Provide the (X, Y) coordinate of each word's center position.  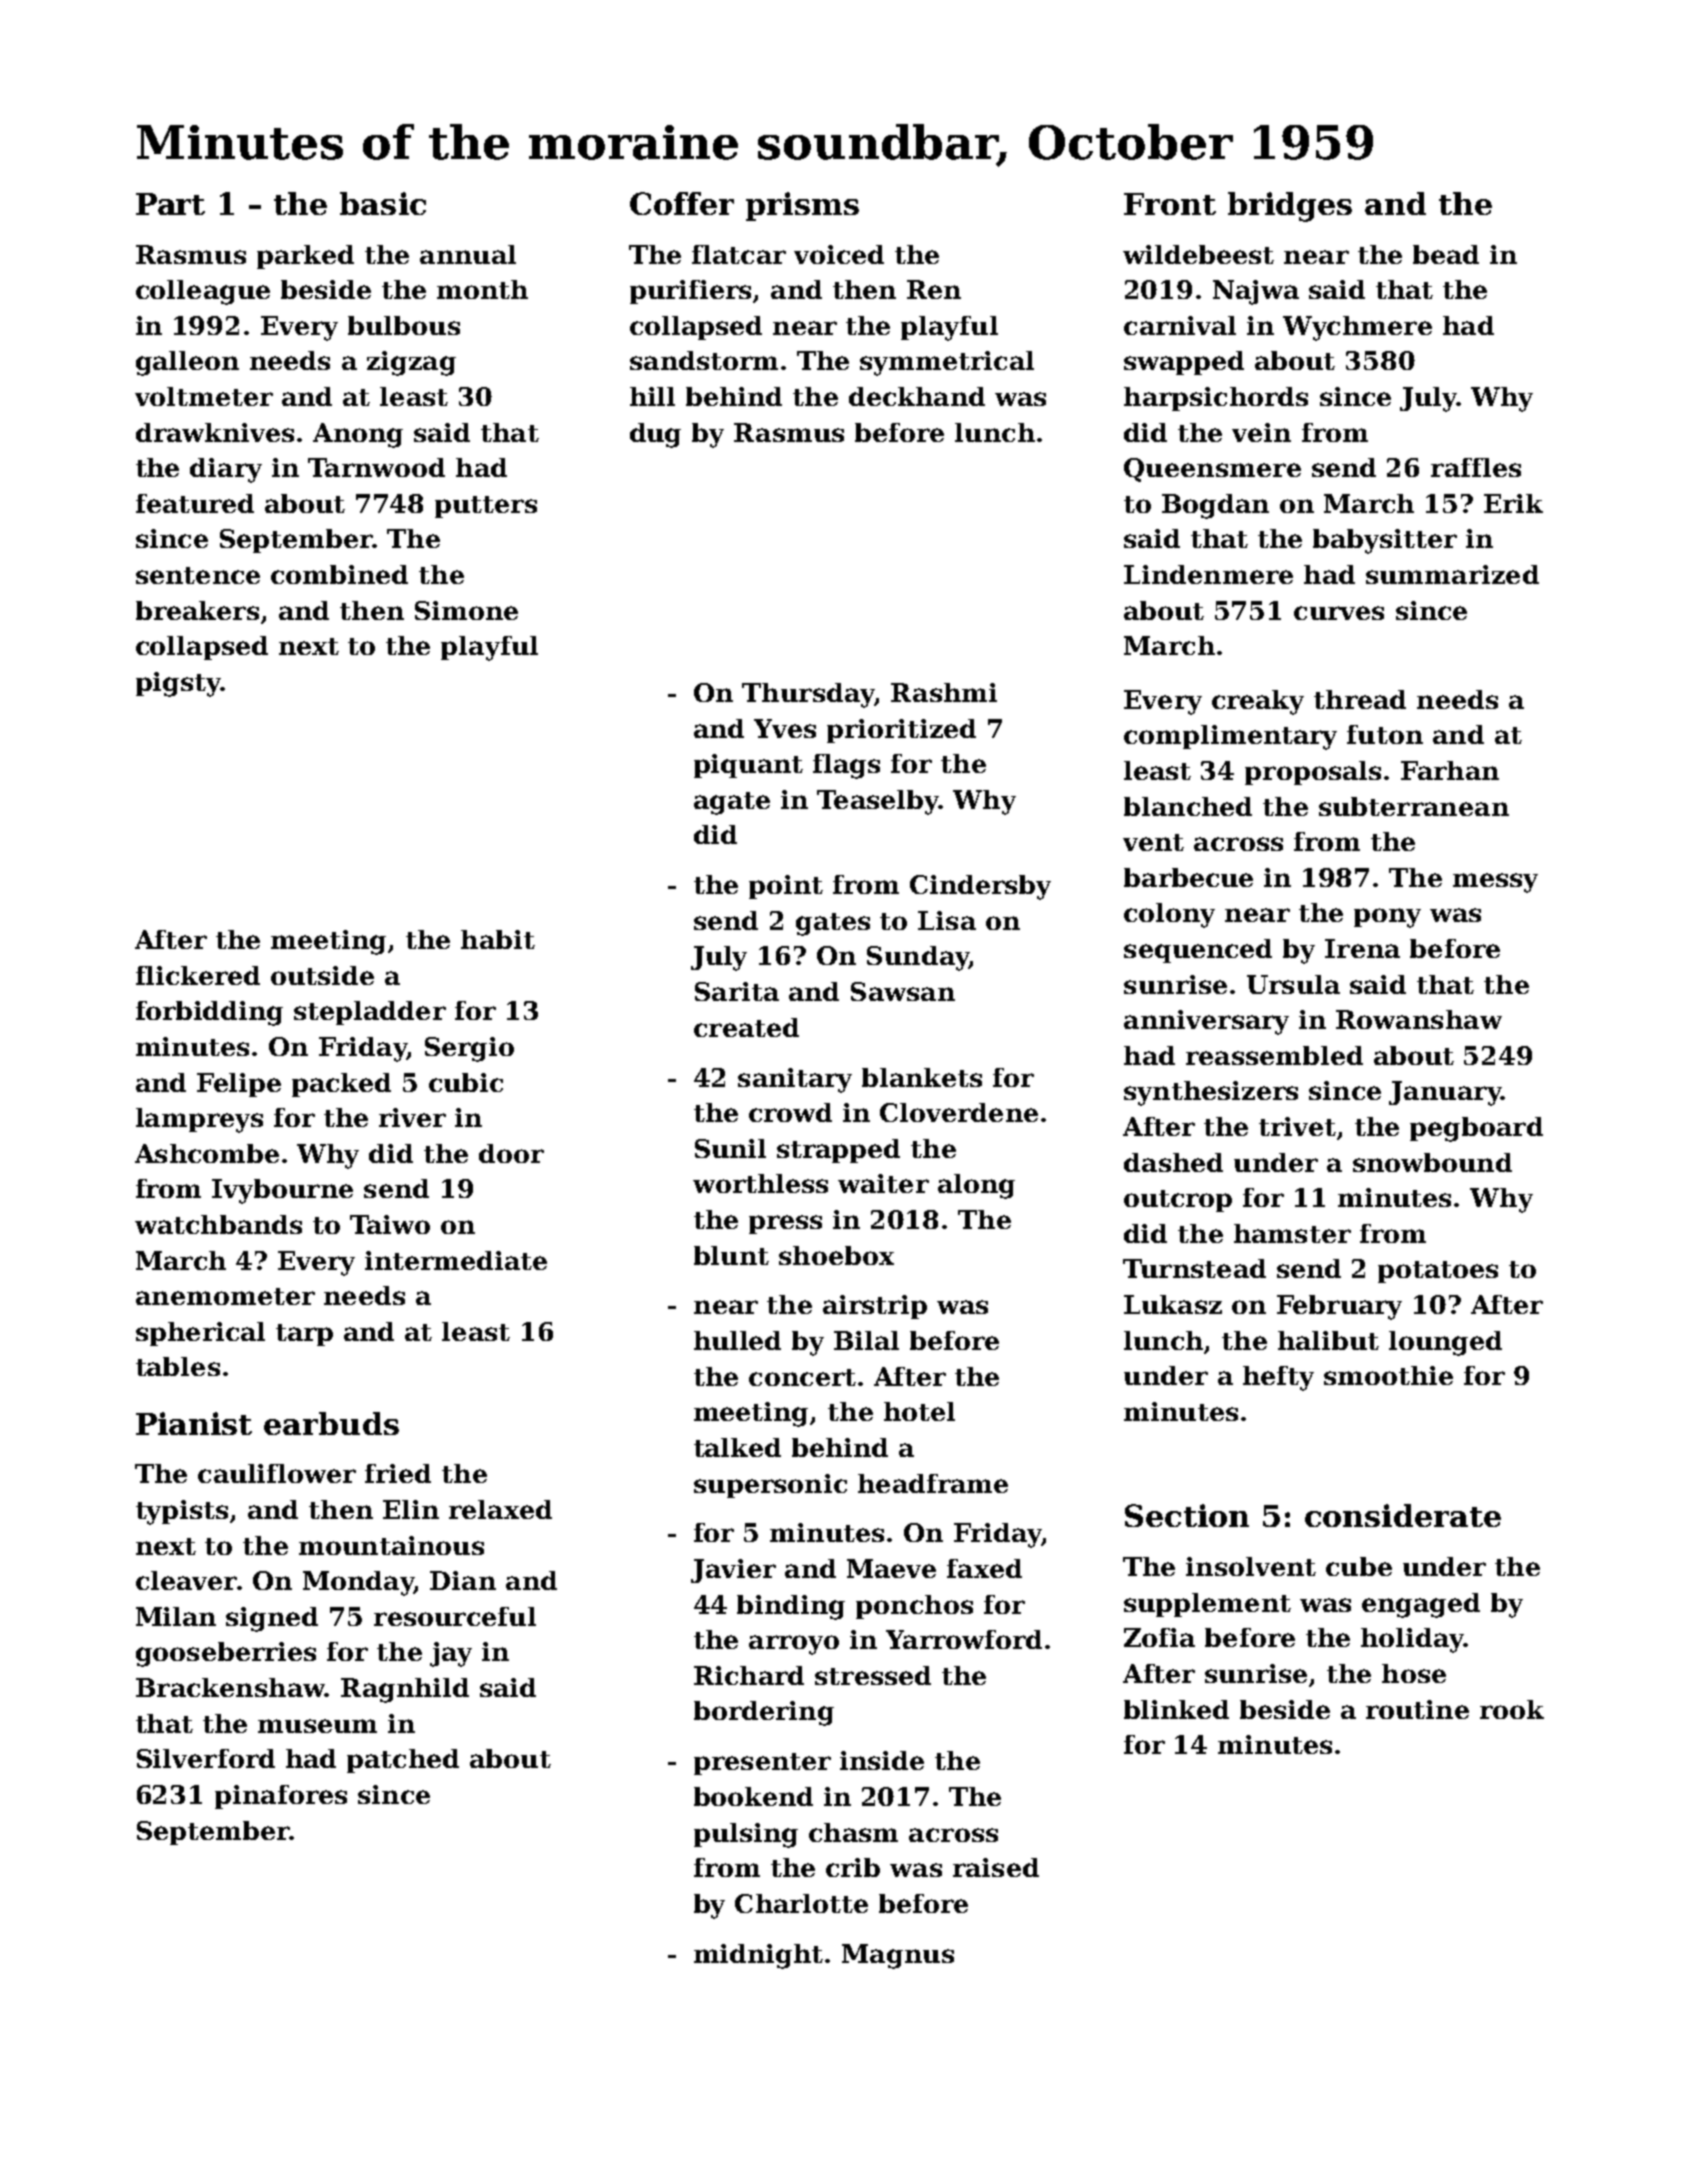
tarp (304, 1335)
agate (732, 803)
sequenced (1198, 951)
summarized (1452, 574)
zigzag (411, 363)
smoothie (1388, 1375)
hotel (919, 1411)
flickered (198, 975)
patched (403, 1761)
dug (655, 435)
